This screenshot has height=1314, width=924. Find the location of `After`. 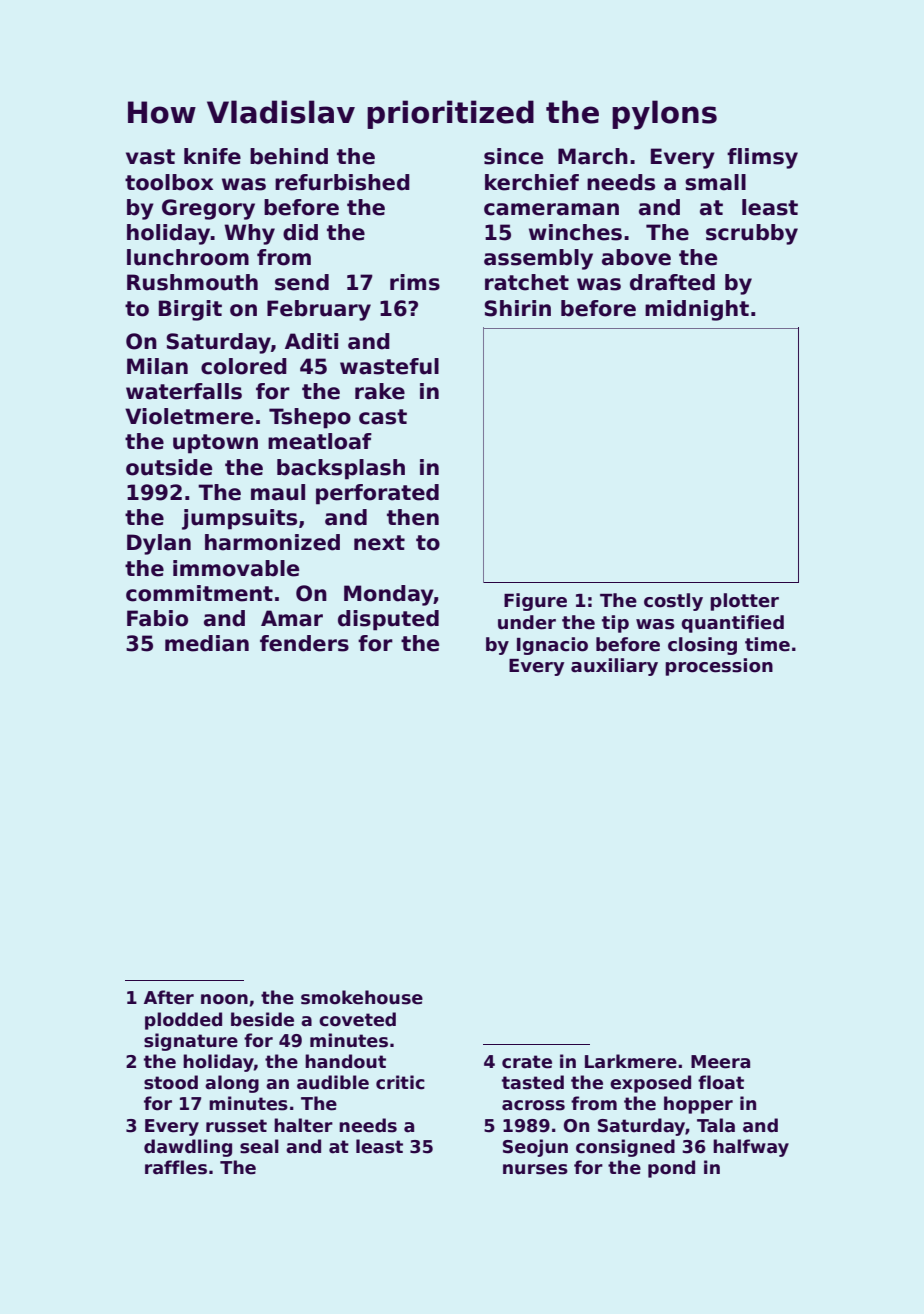

After is located at coordinates (169, 997).
